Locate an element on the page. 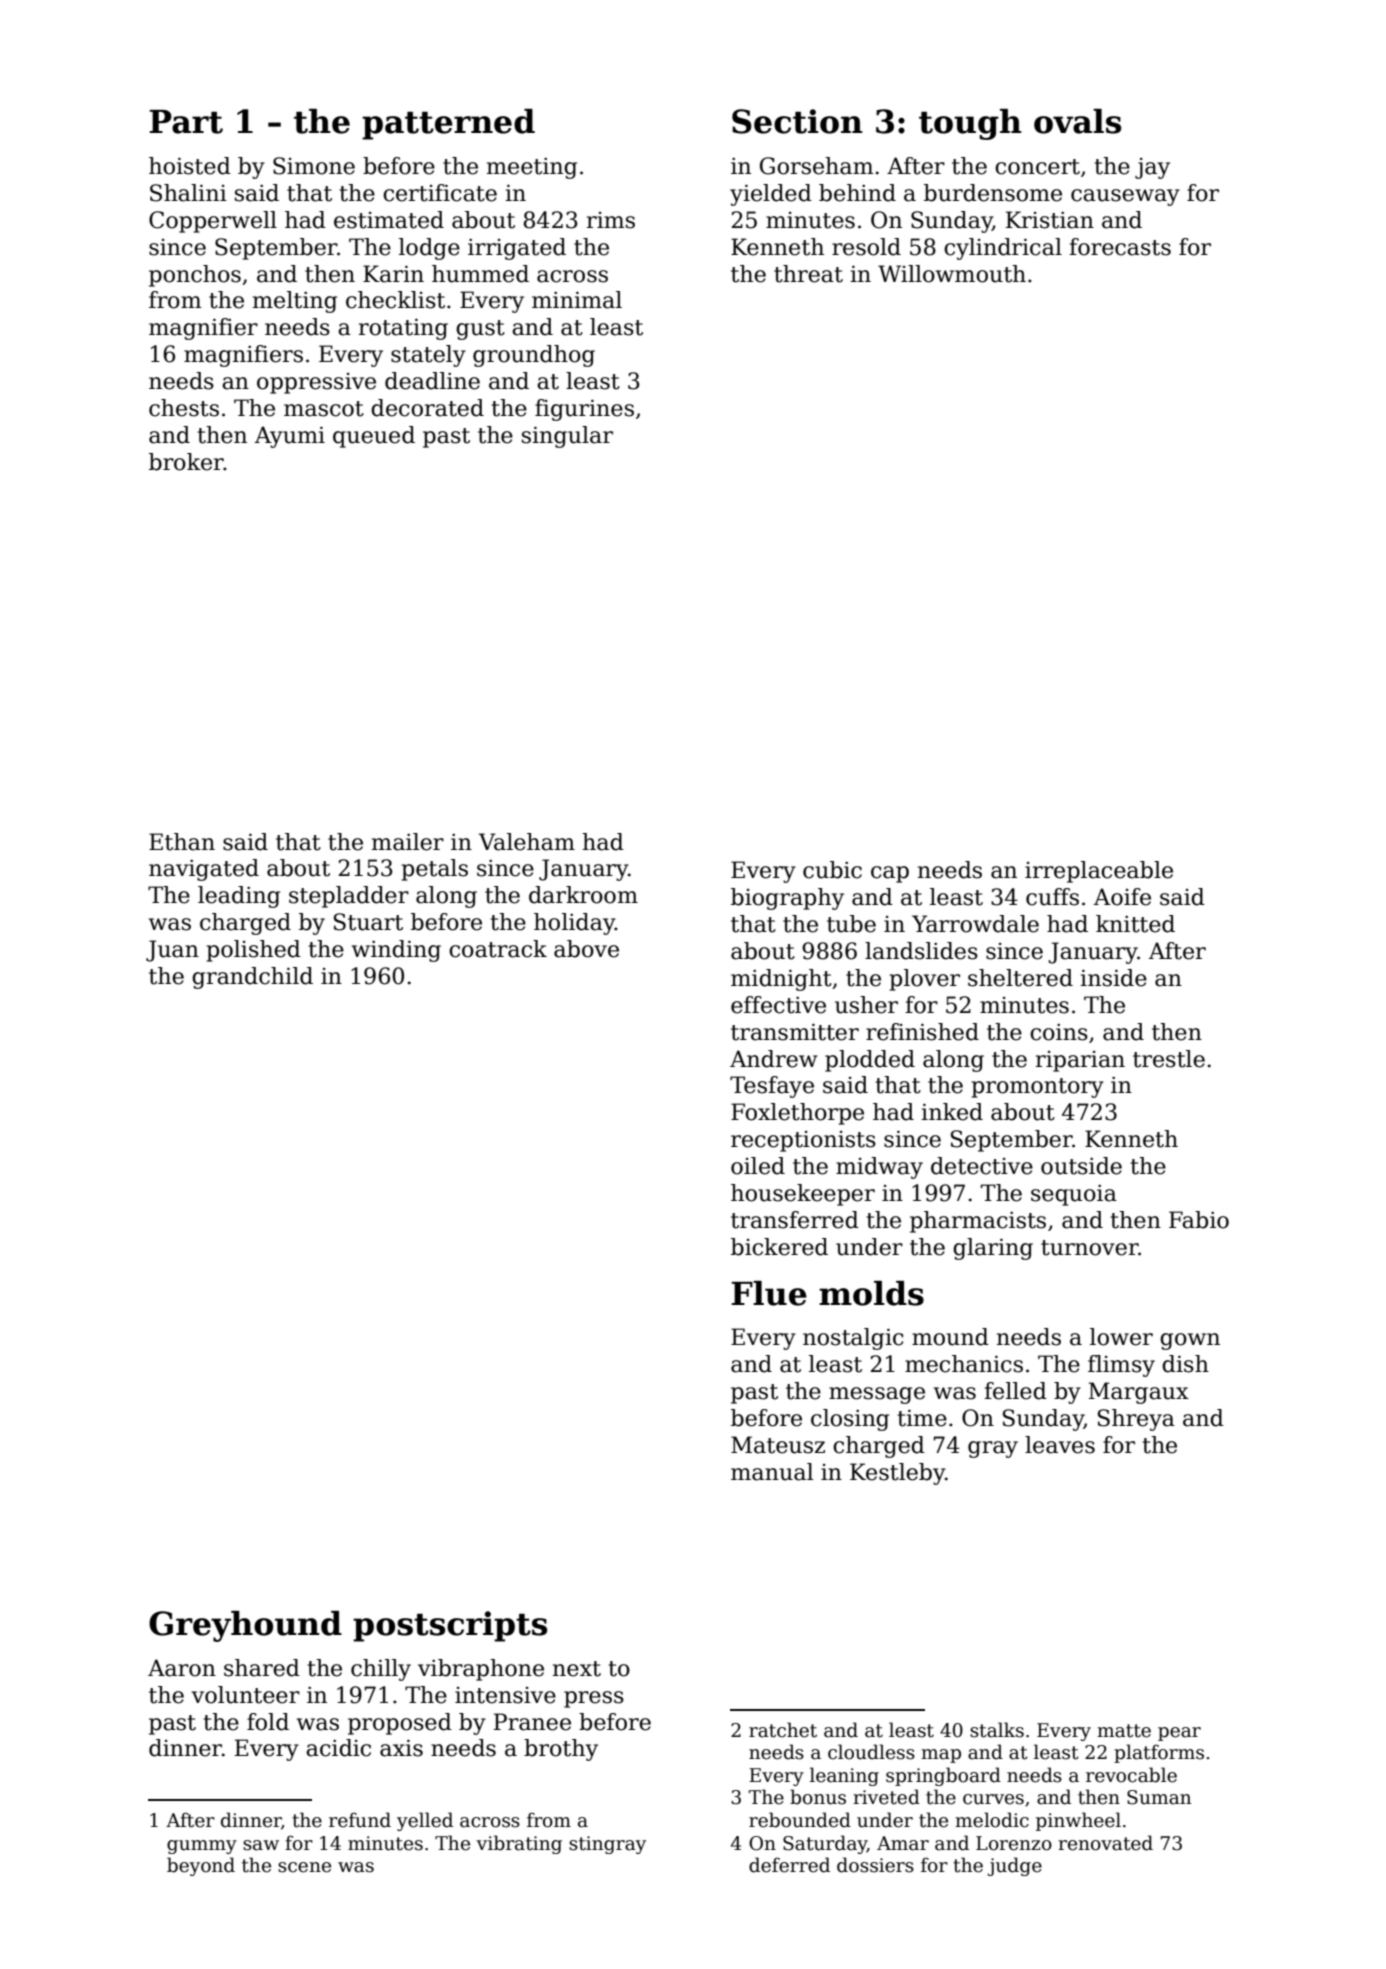  Part is located at coordinates (186, 122).
